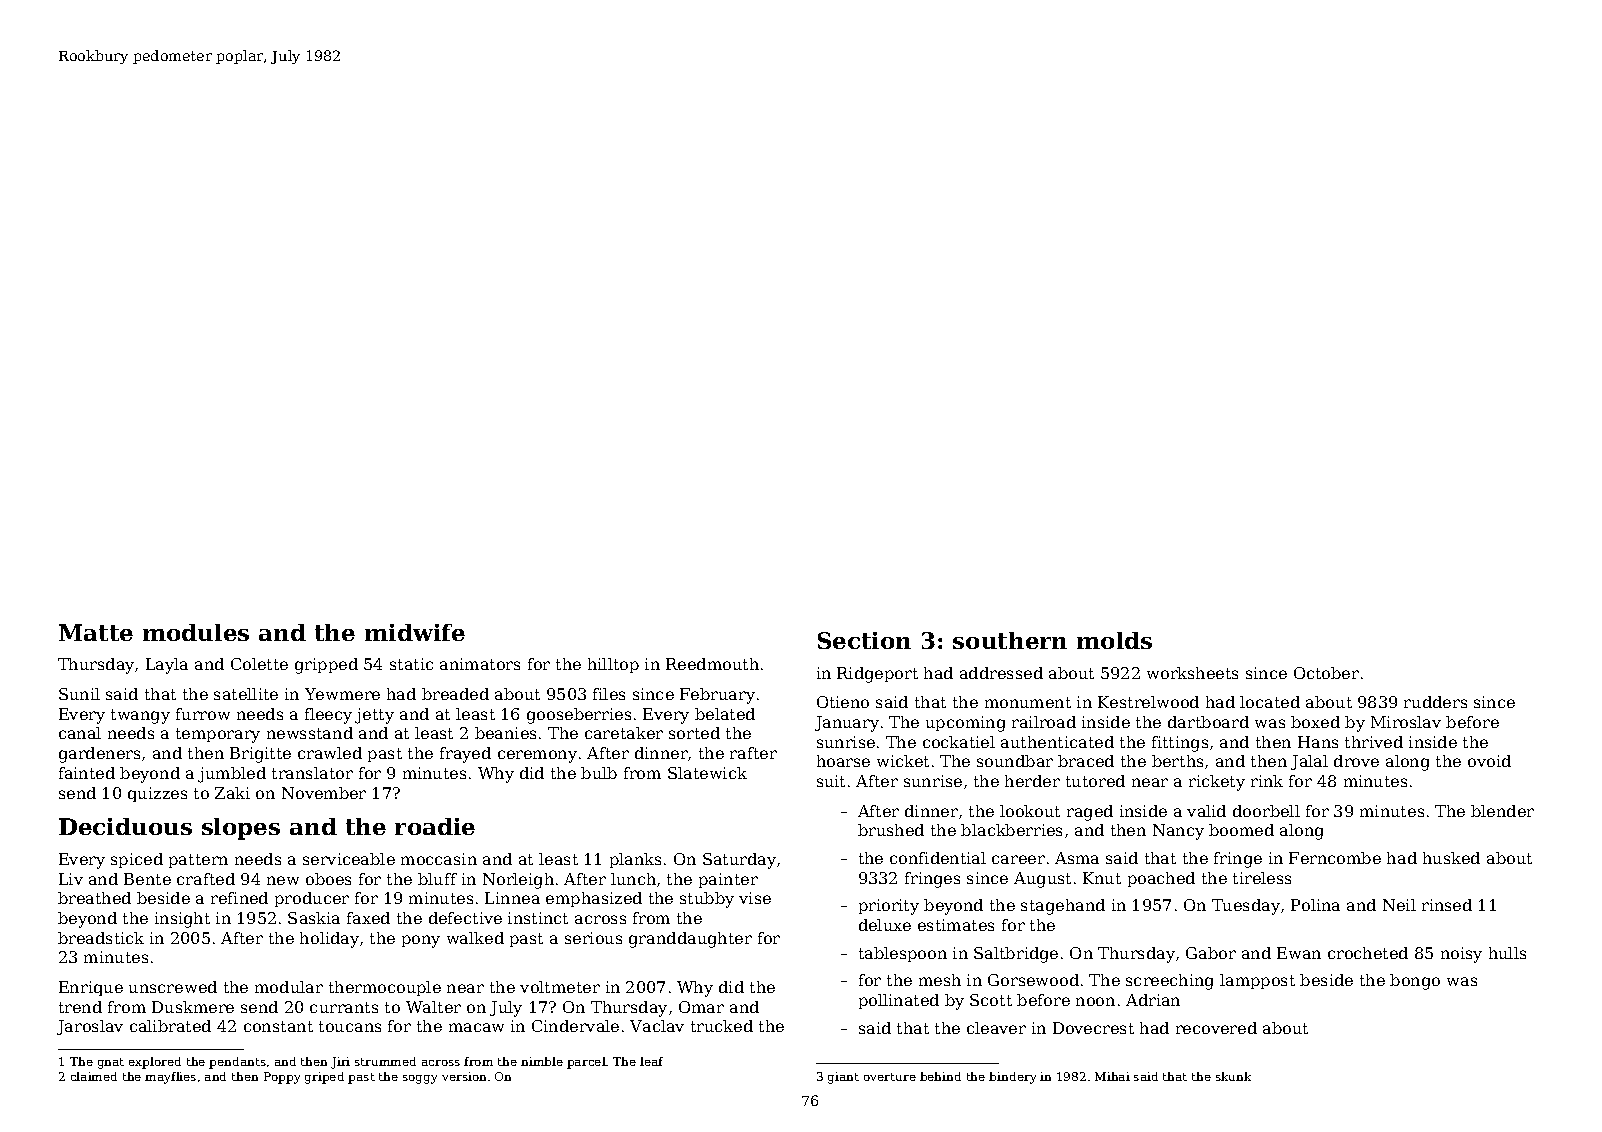 The height and width of the image is (1132, 1602). I want to click on Tuesday, so click(1246, 907).
